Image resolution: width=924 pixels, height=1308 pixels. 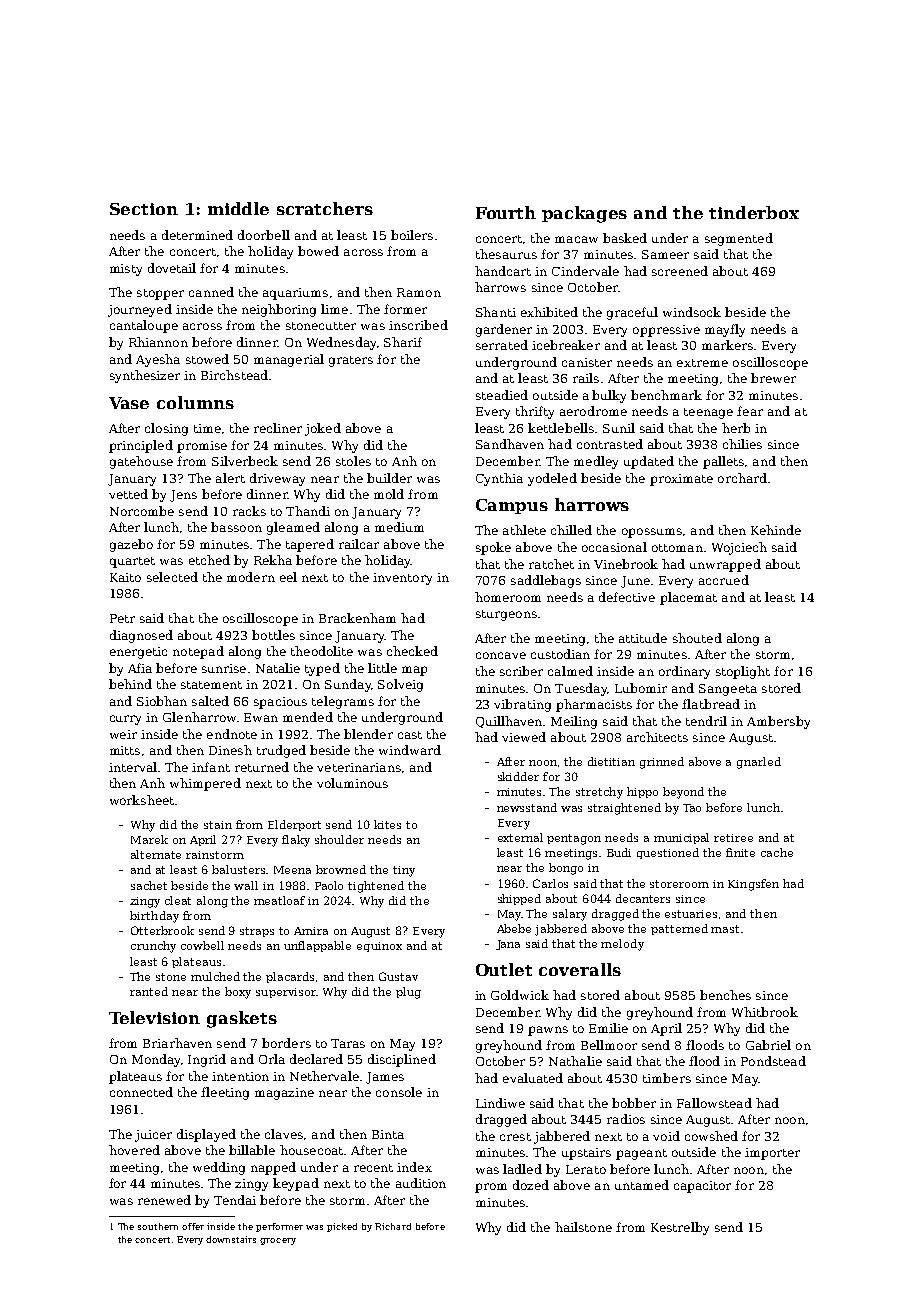 What do you see at coordinates (509, 722) in the screenshot?
I see `Quillhaven` at bounding box center [509, 722].
